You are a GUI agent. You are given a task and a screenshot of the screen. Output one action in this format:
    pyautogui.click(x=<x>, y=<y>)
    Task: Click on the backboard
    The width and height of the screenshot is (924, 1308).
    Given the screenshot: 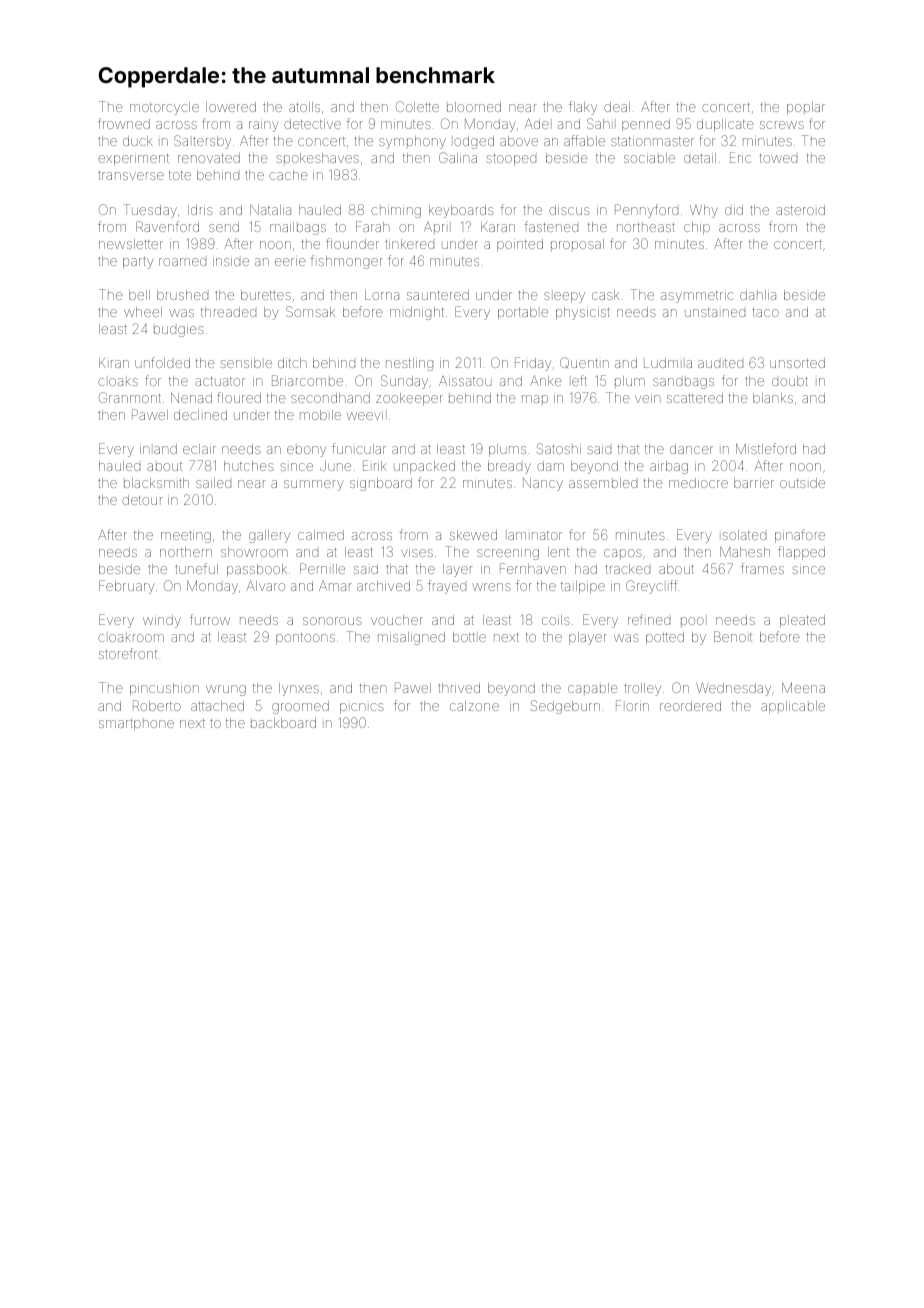 What is the action you would take?
    pyautogui.click(x=283, y=723)
